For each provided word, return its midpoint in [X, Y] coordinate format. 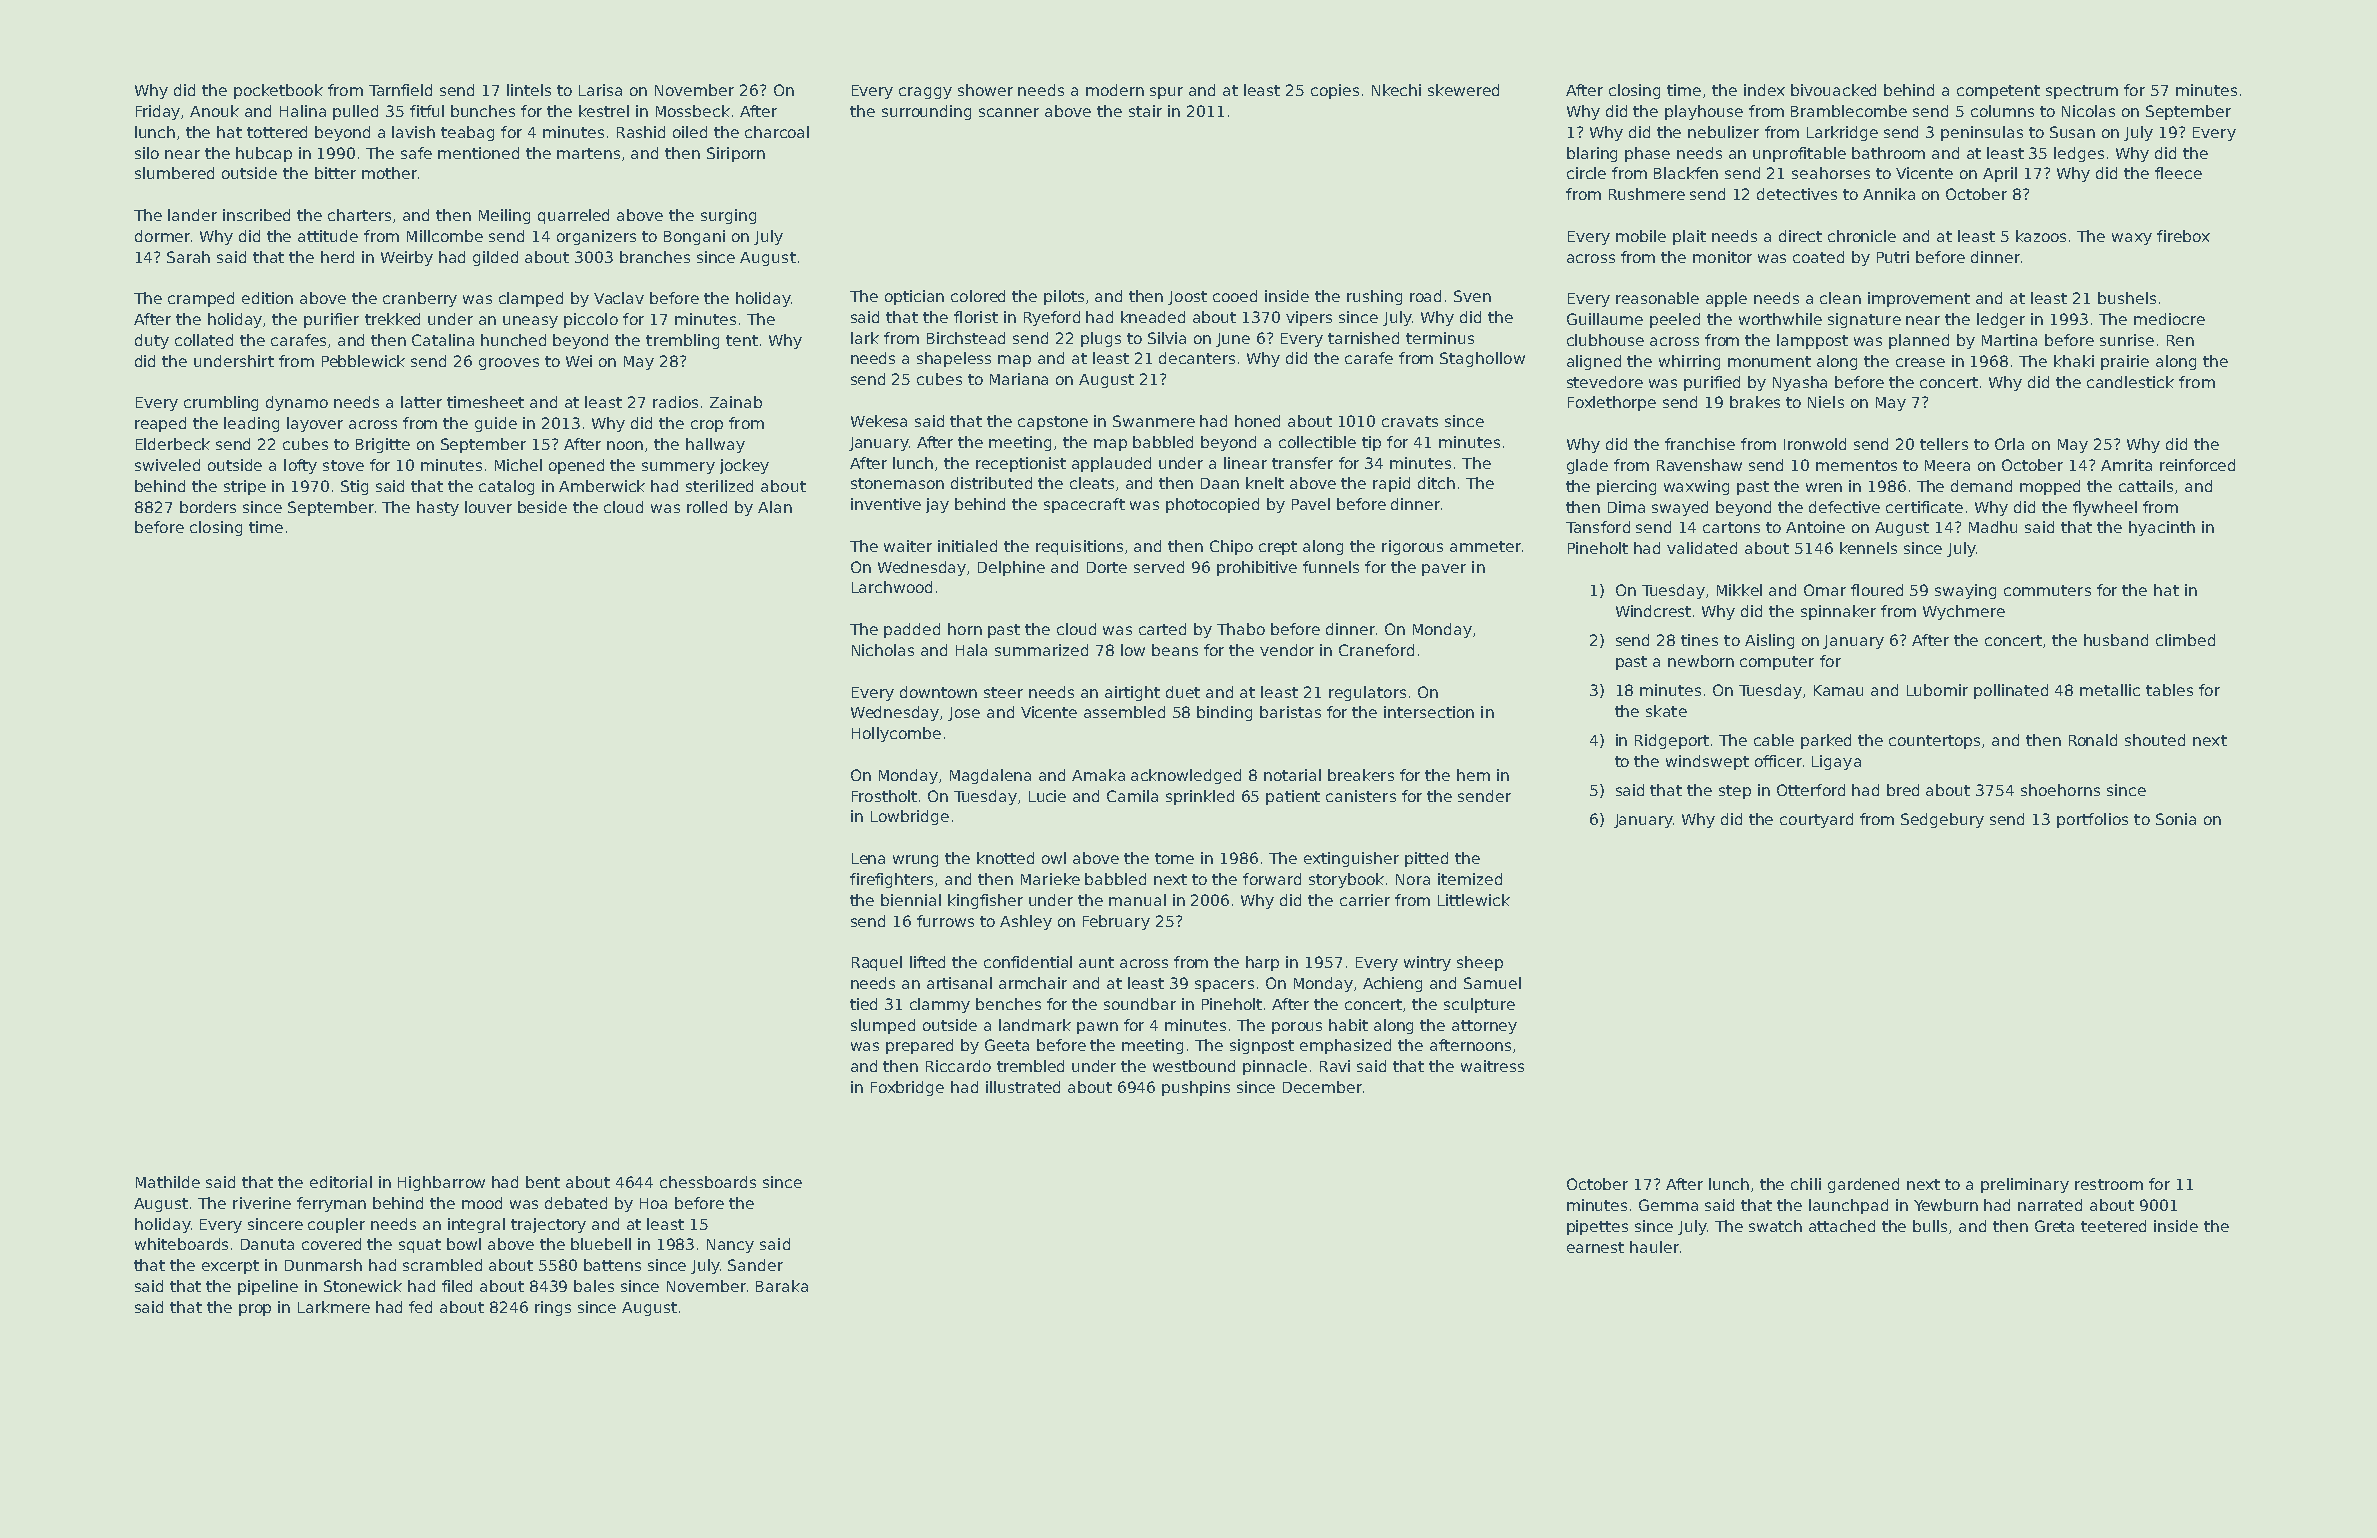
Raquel [877, 963]
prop [255, 1310]
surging [728, 216]
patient [1293, 797]
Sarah [188, 257]
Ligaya [1836, 762]
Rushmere [1647, 194]
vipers [1309, 318]
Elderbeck [173, 444]
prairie [2125, 362]
